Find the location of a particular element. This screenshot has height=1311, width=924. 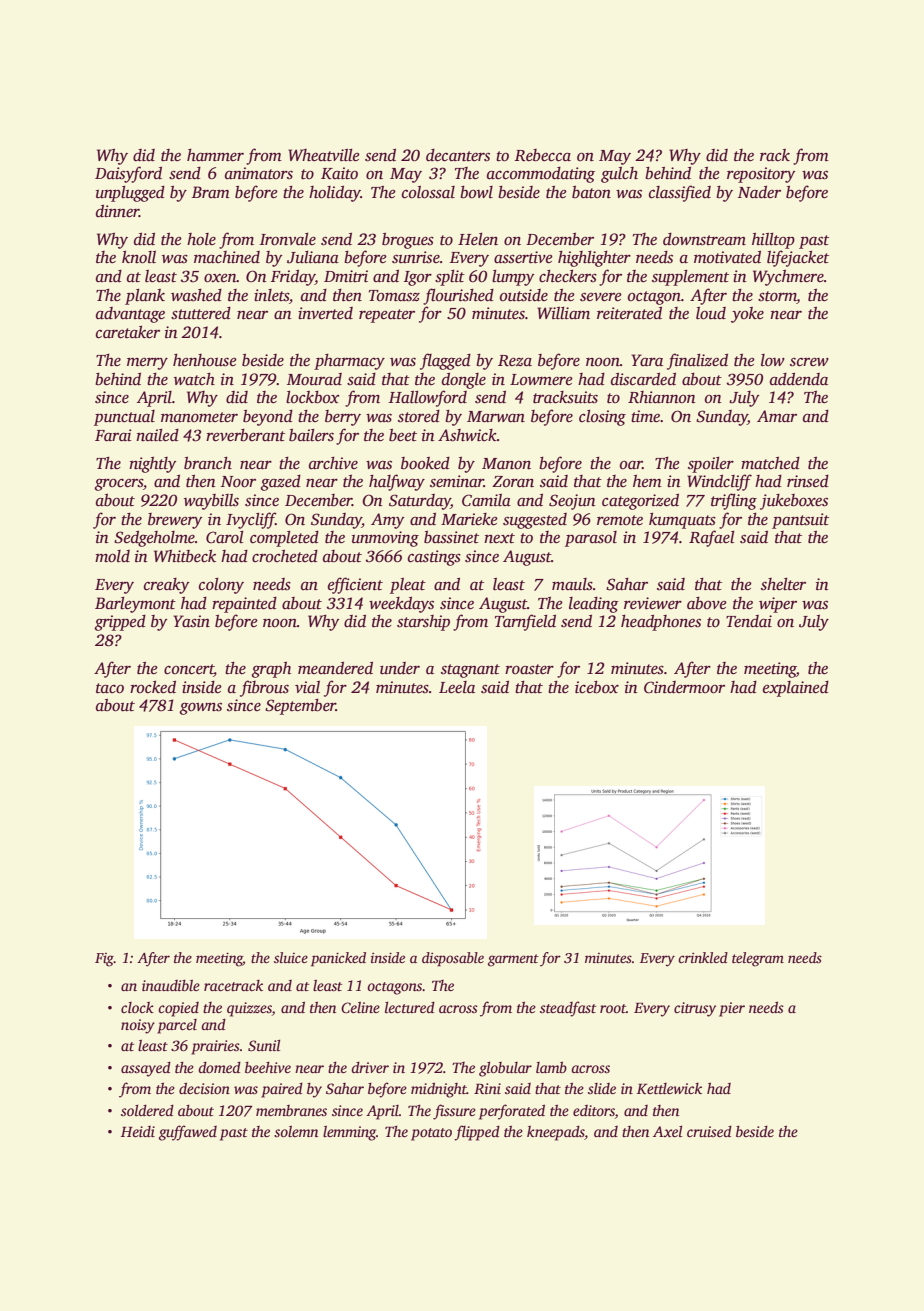

shelter is located at coordinates (783, 584).
